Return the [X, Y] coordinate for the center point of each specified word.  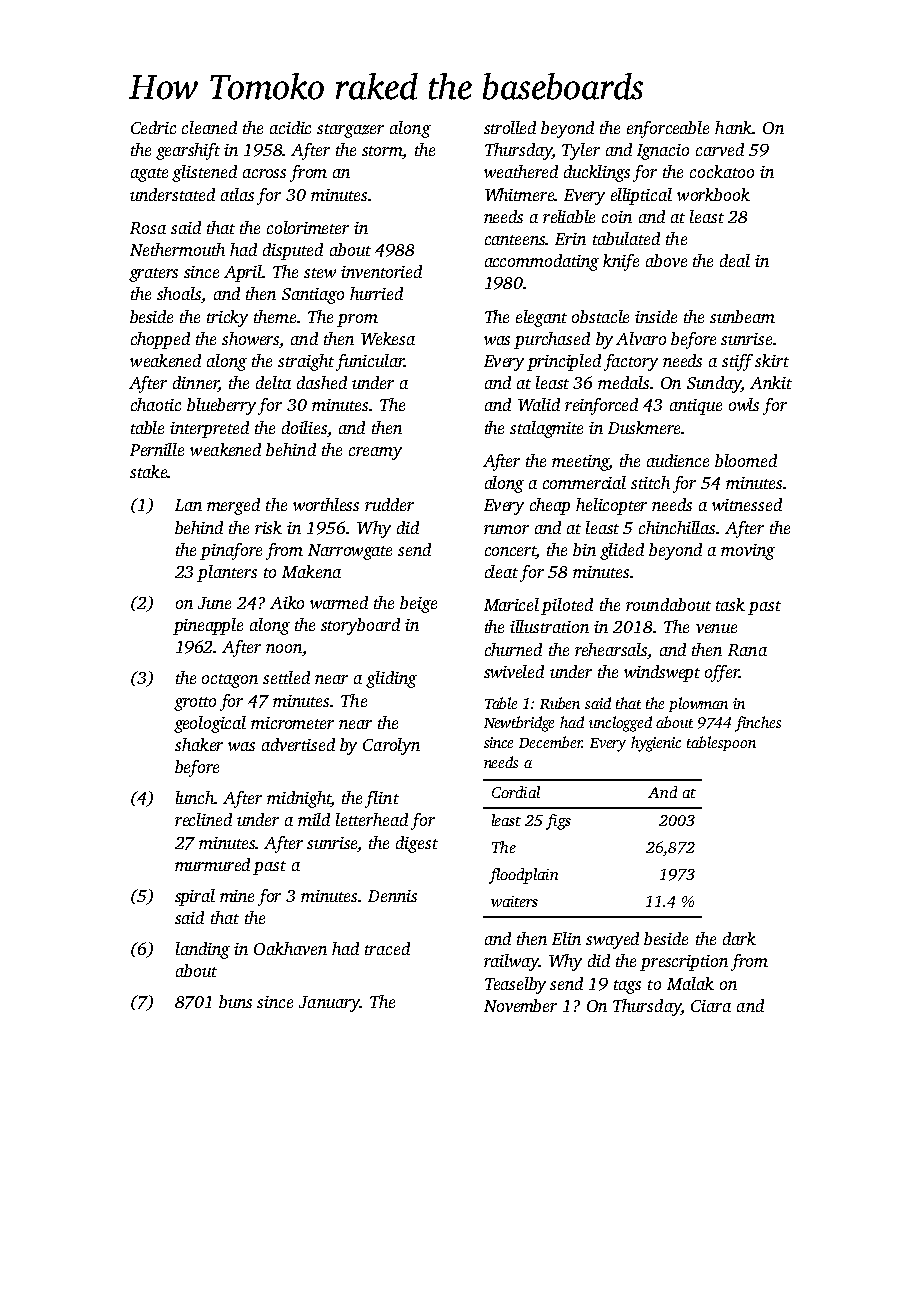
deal [735, 260]
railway [511, 962]
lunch [195, 797]
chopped [160, 340]
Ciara [711, 1006]
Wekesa [388, 338]
